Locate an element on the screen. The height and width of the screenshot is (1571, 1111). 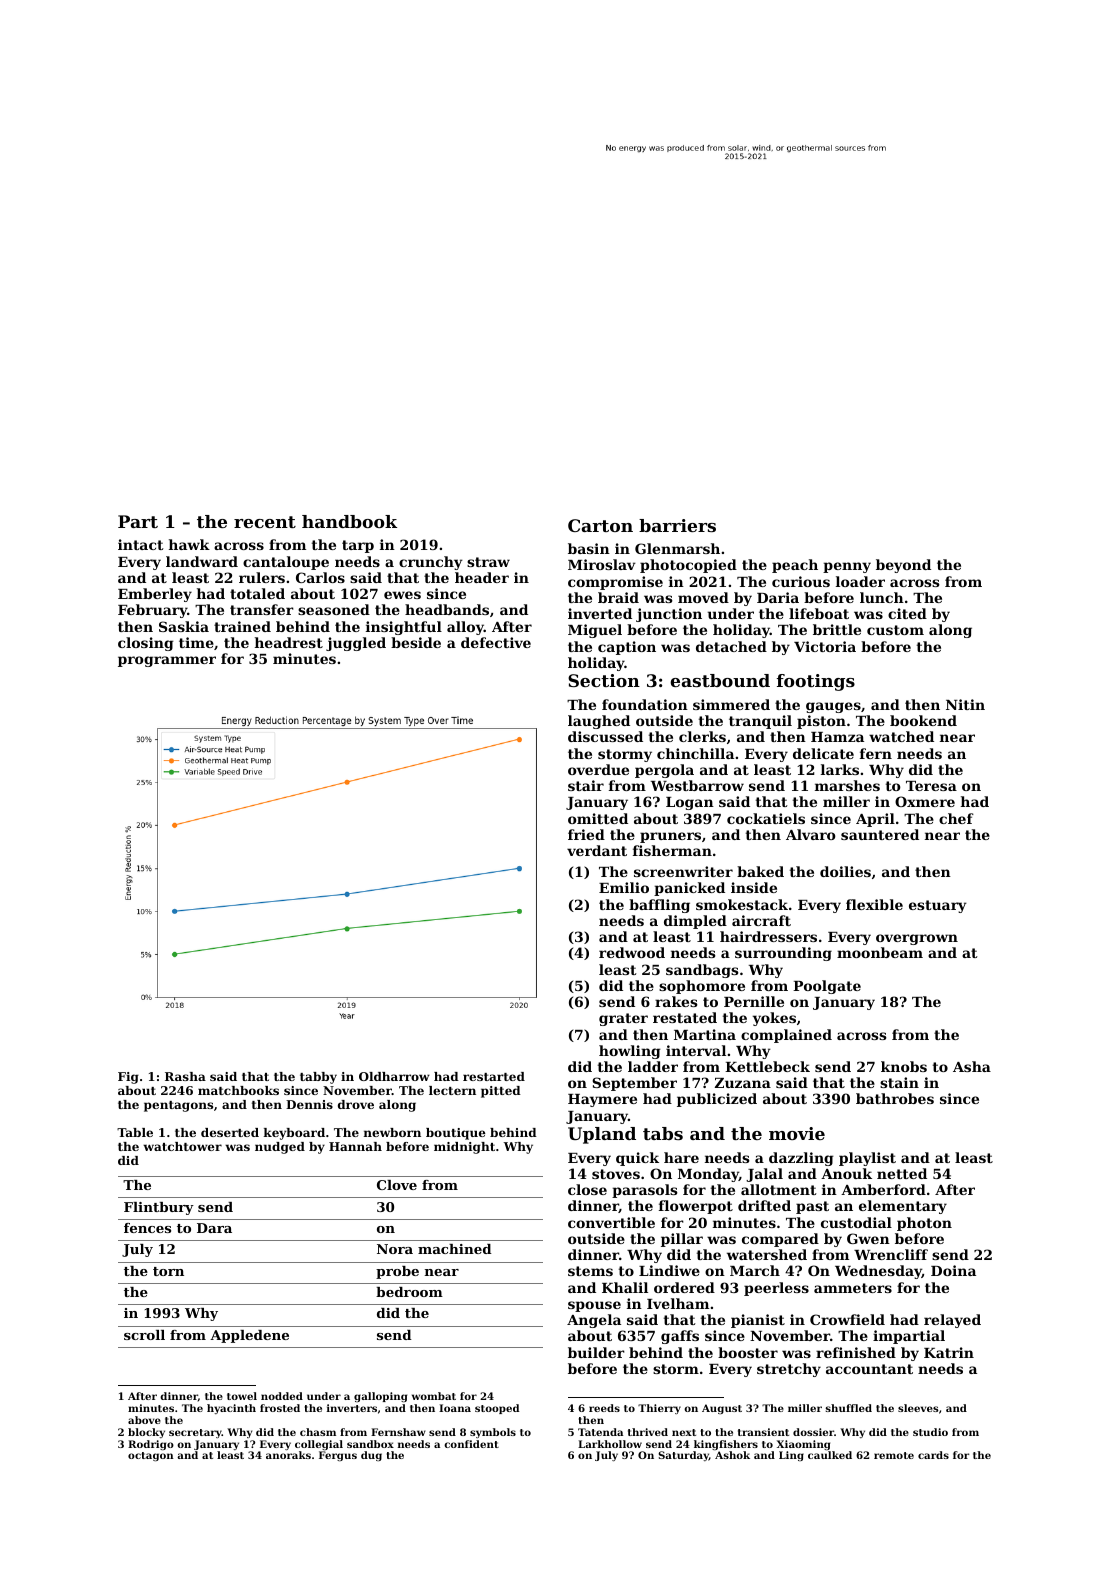
defective is located at coordinates (496, 642).
